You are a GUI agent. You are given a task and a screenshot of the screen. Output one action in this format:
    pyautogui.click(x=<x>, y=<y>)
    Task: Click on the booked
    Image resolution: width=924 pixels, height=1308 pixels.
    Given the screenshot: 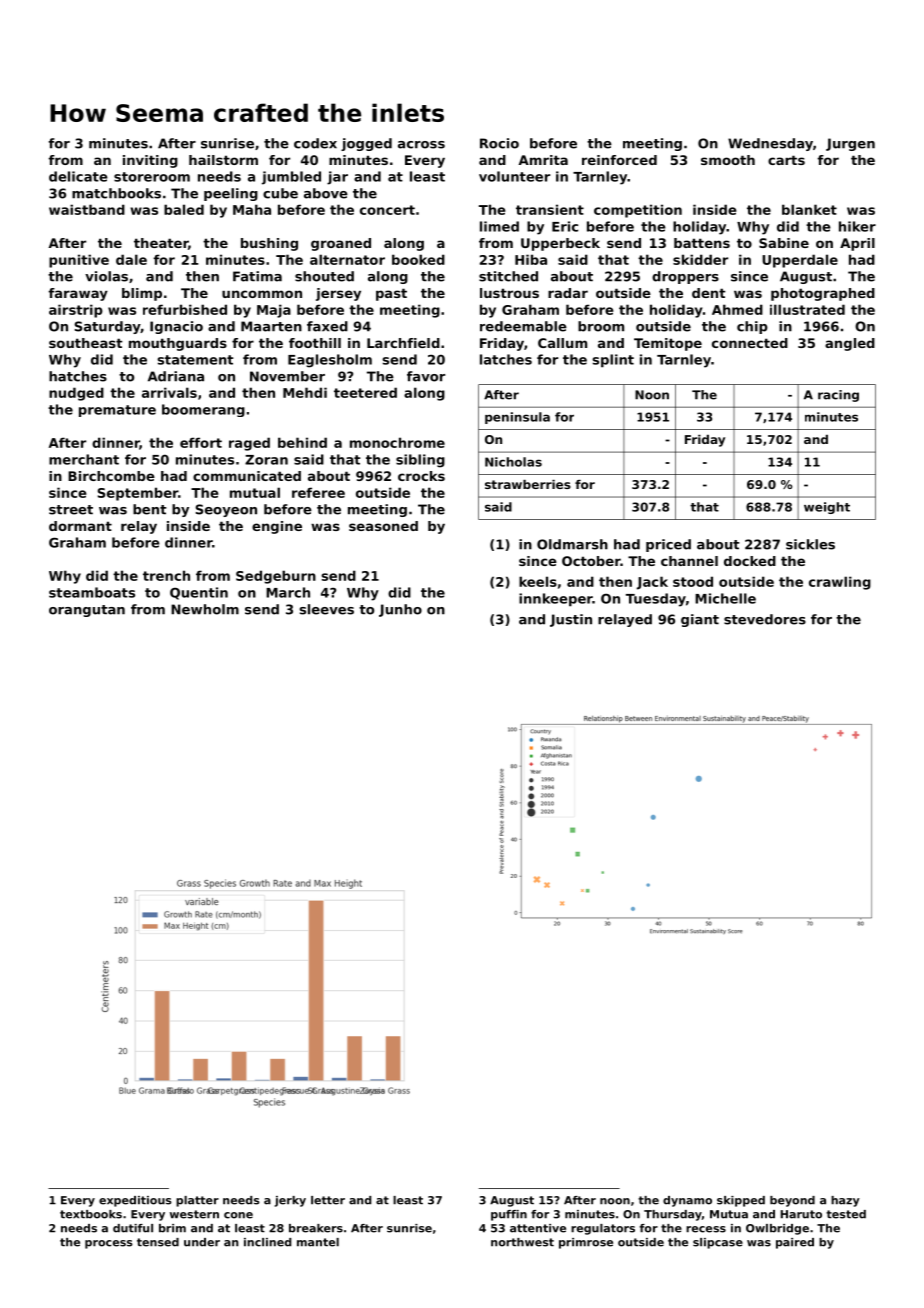 What is the action you would take?
    pyautogui.click(x=418, y=259)
